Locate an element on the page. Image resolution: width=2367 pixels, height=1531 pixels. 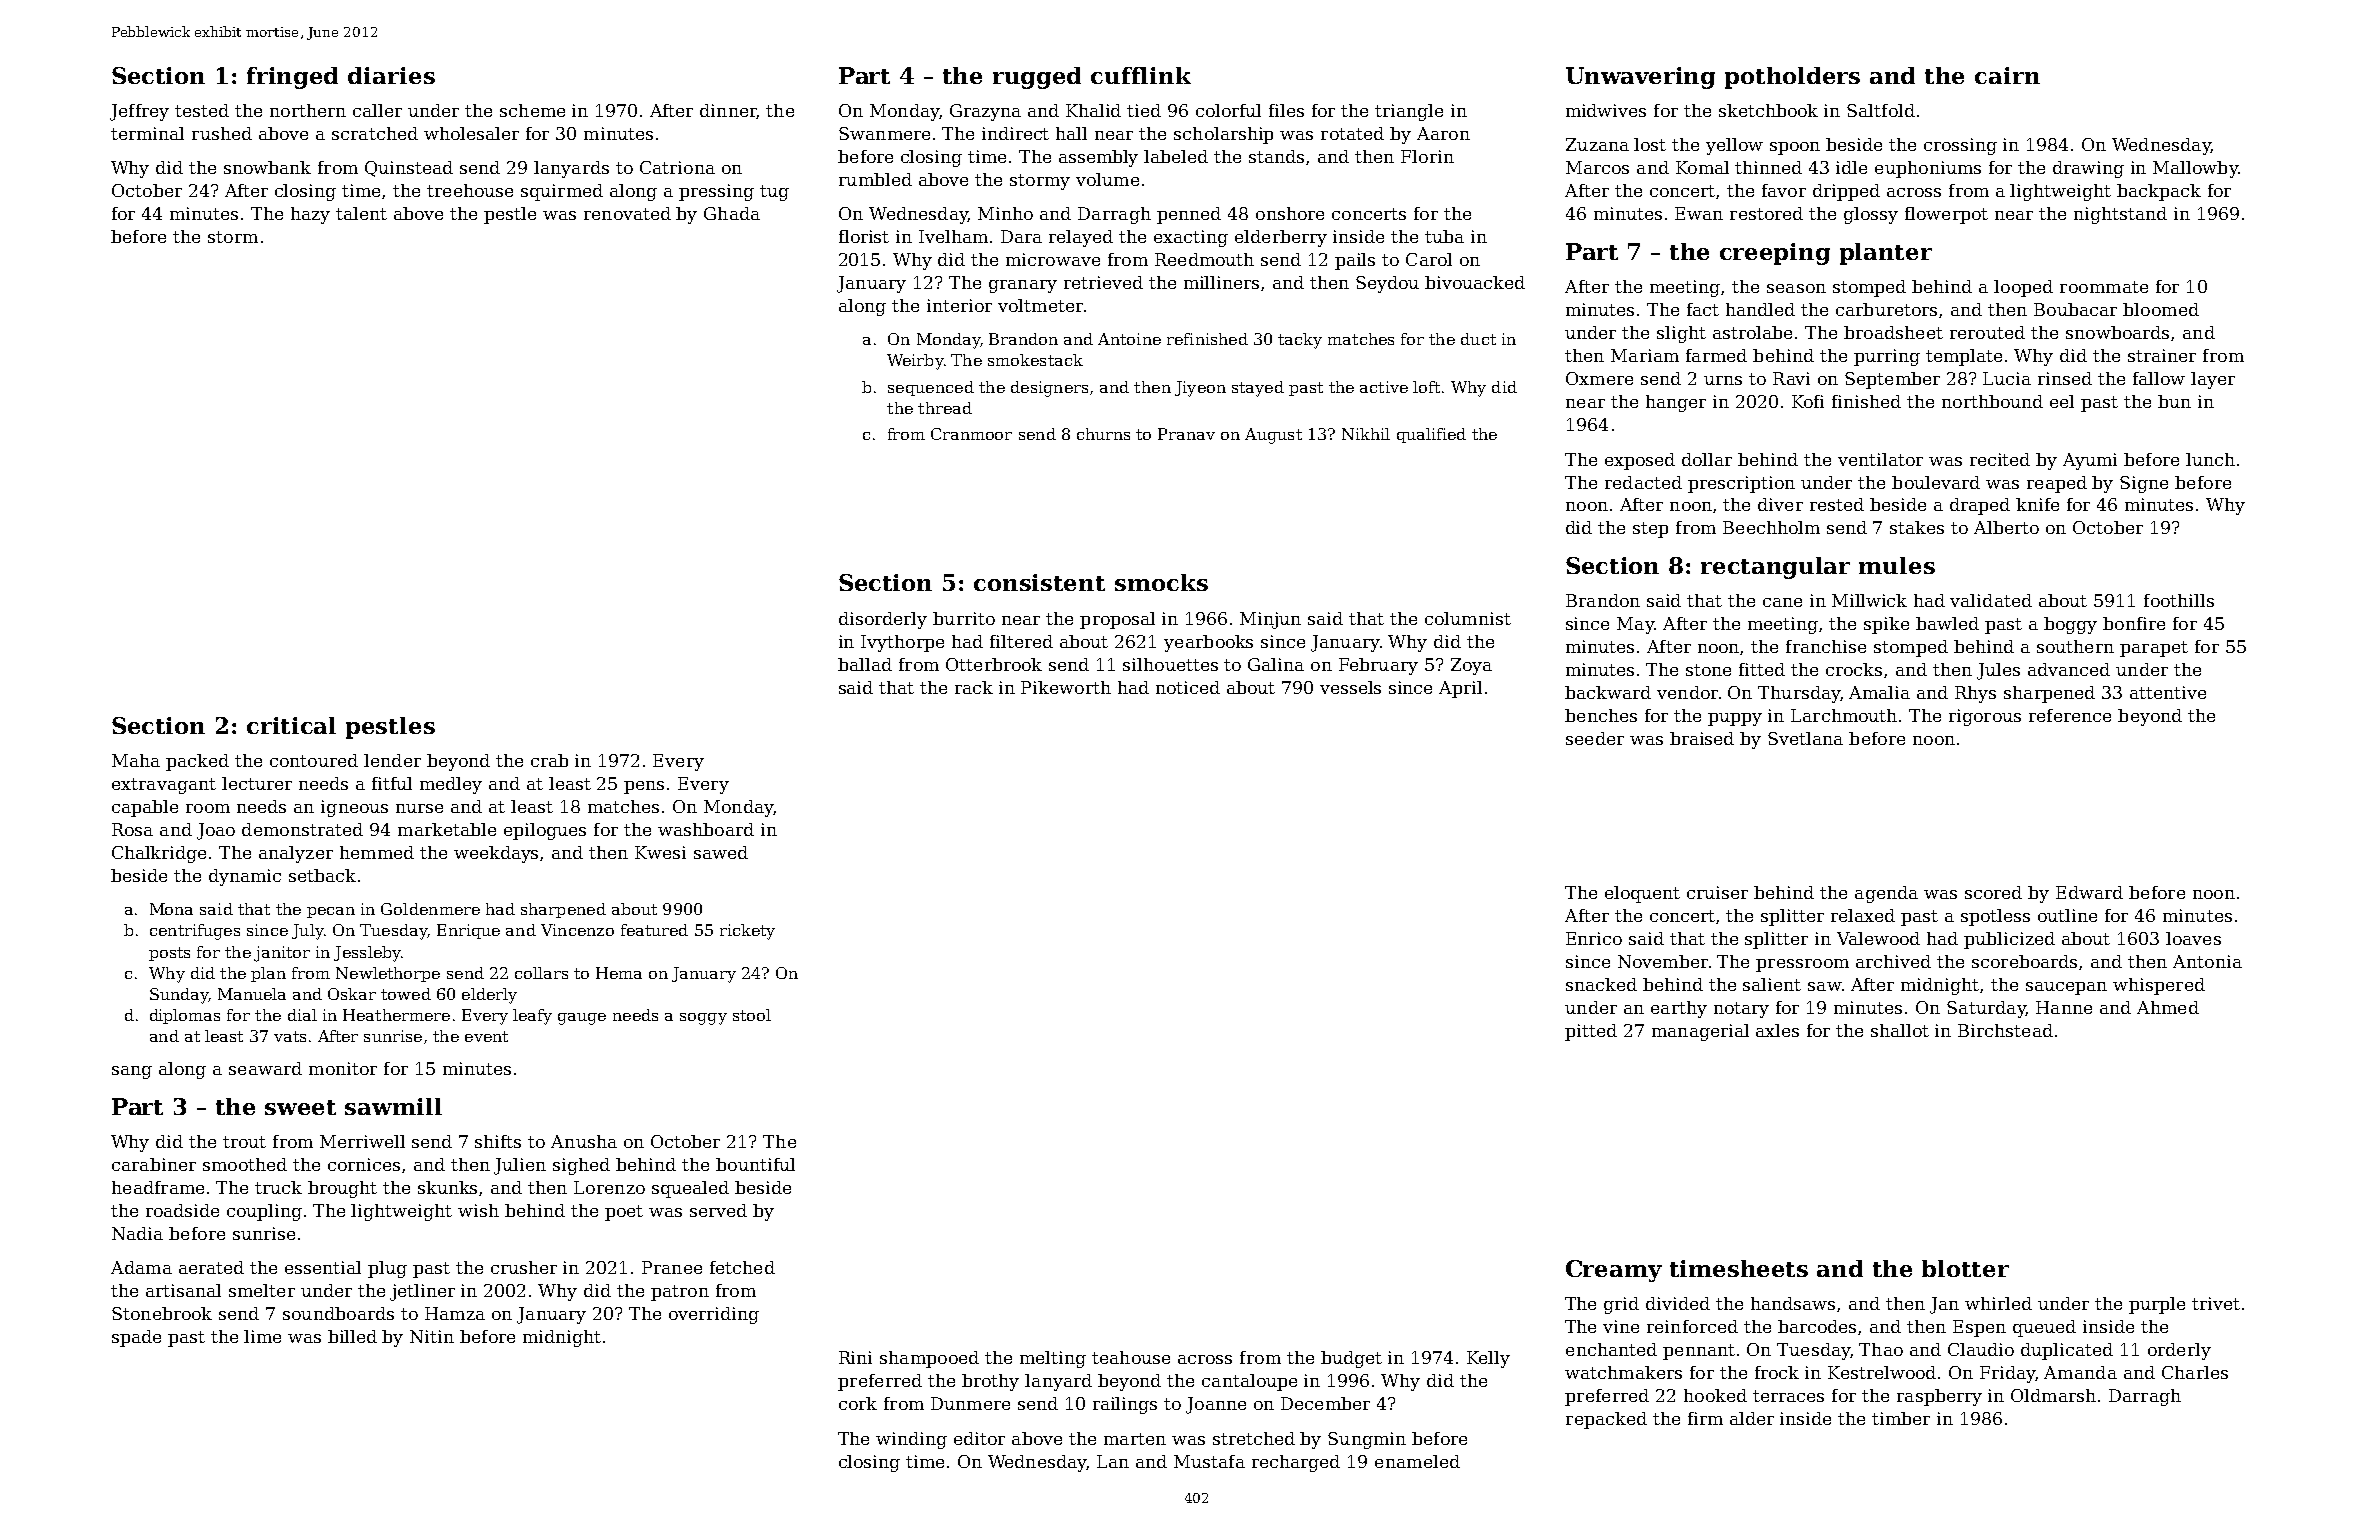
smocks is located at coordinates (1161, 582).
